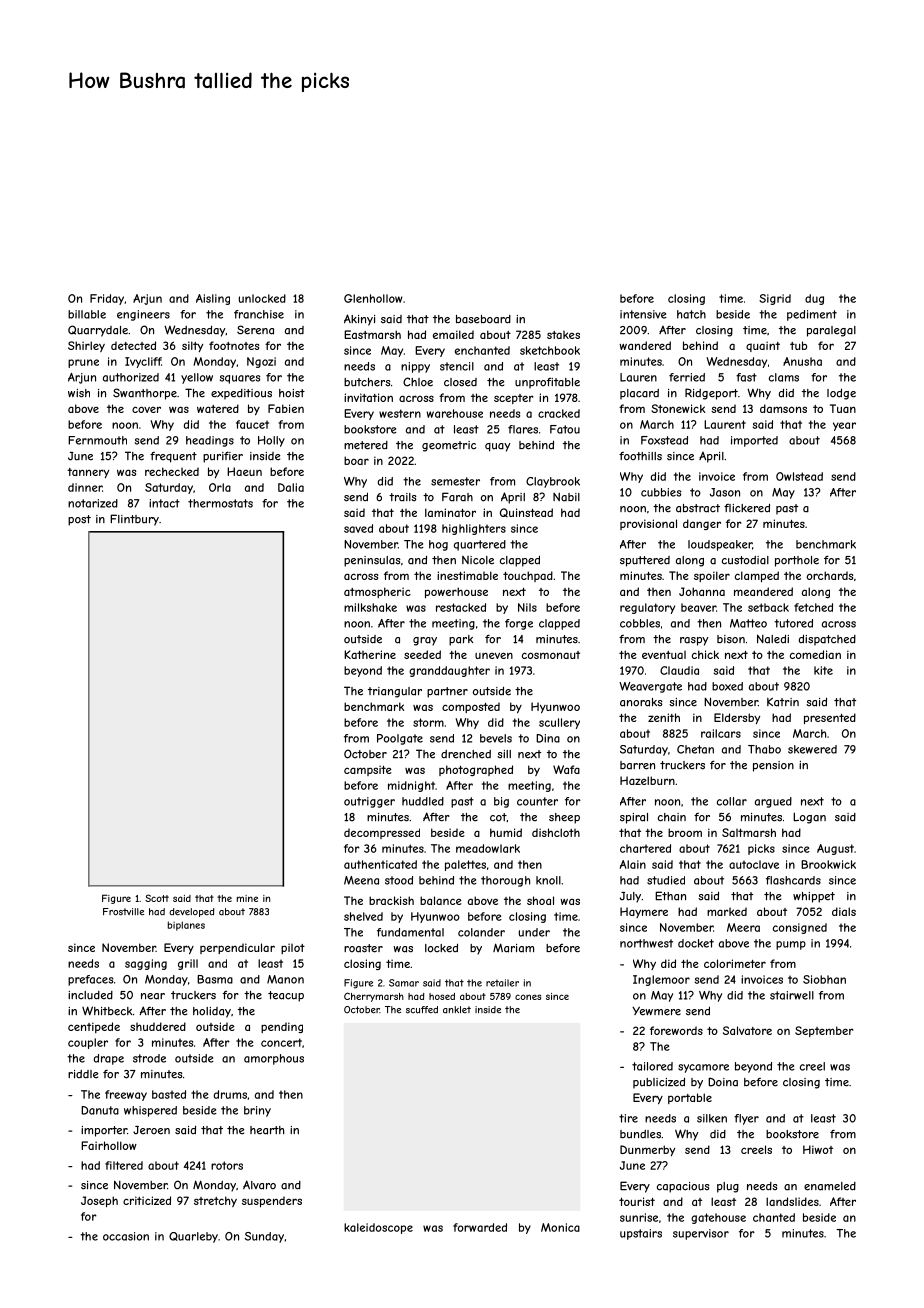 This page has height=1308, width=924. Describe the element at coordinates (157, 898) in the page. I see `Scott` at that location.
